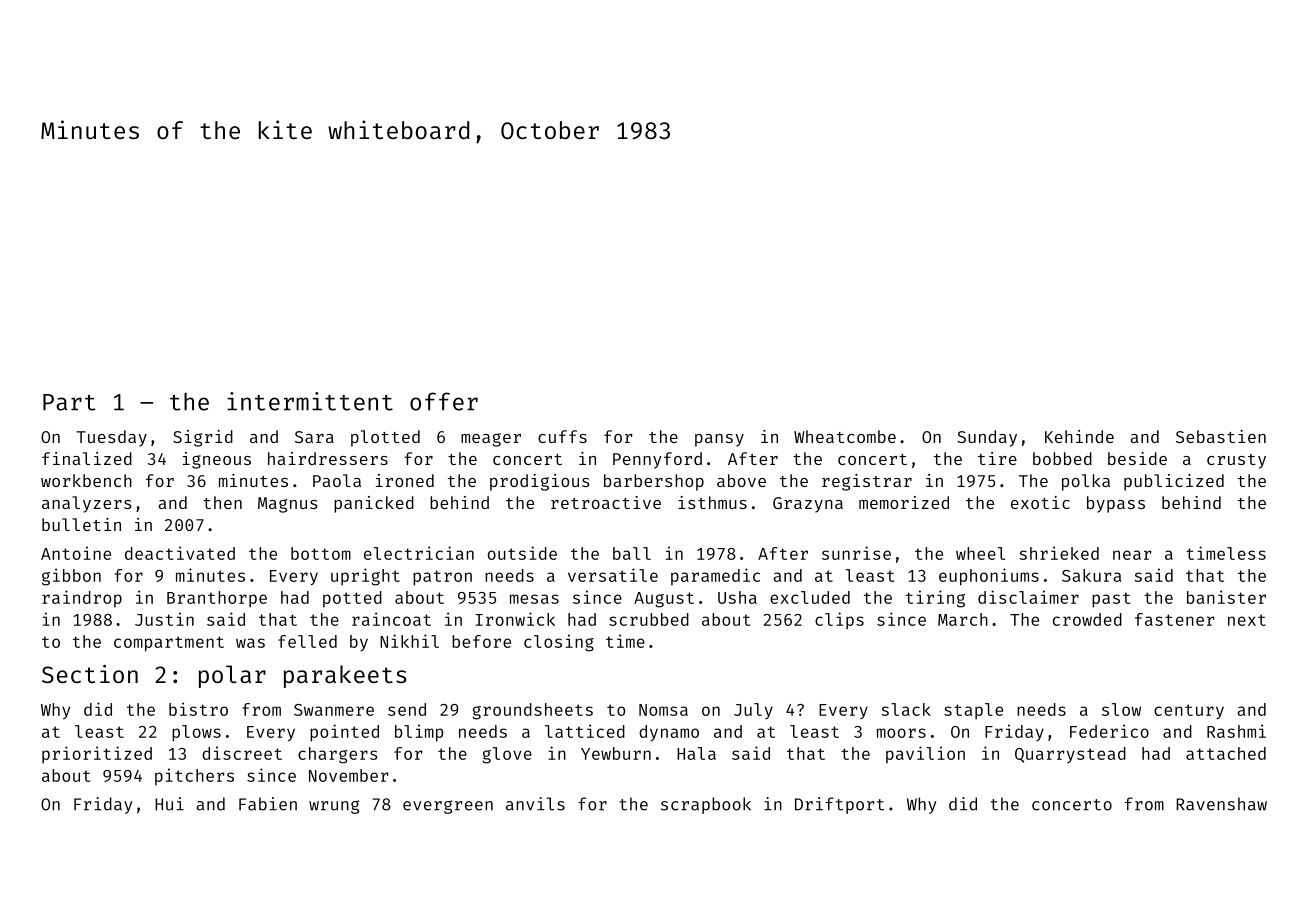 The width and height of the screenshot is (1308, 924). Describe the element at coordinates (76, 553) in the screenshot. I see `Antoine` at that location.
